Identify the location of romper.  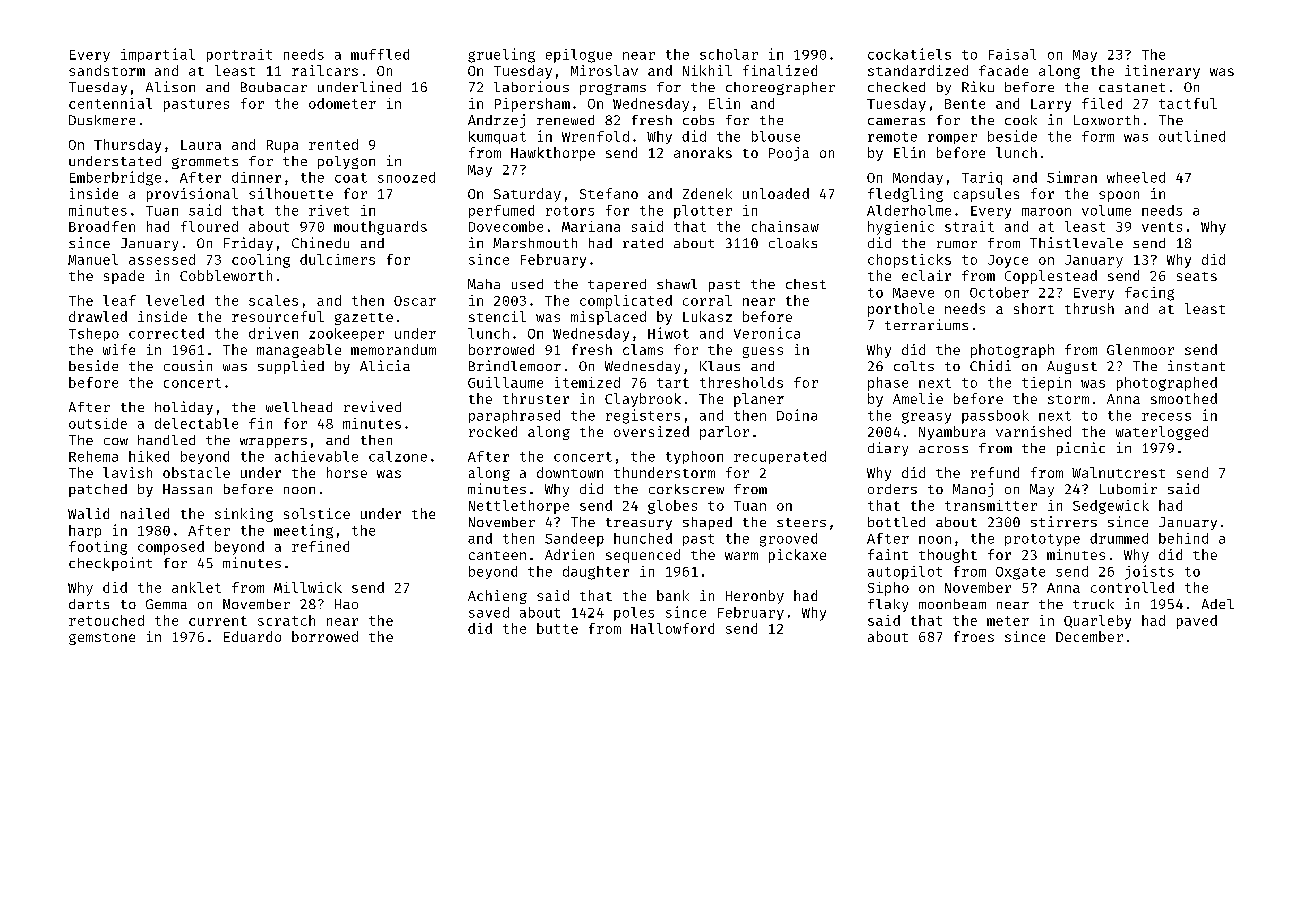
(952, 139).
